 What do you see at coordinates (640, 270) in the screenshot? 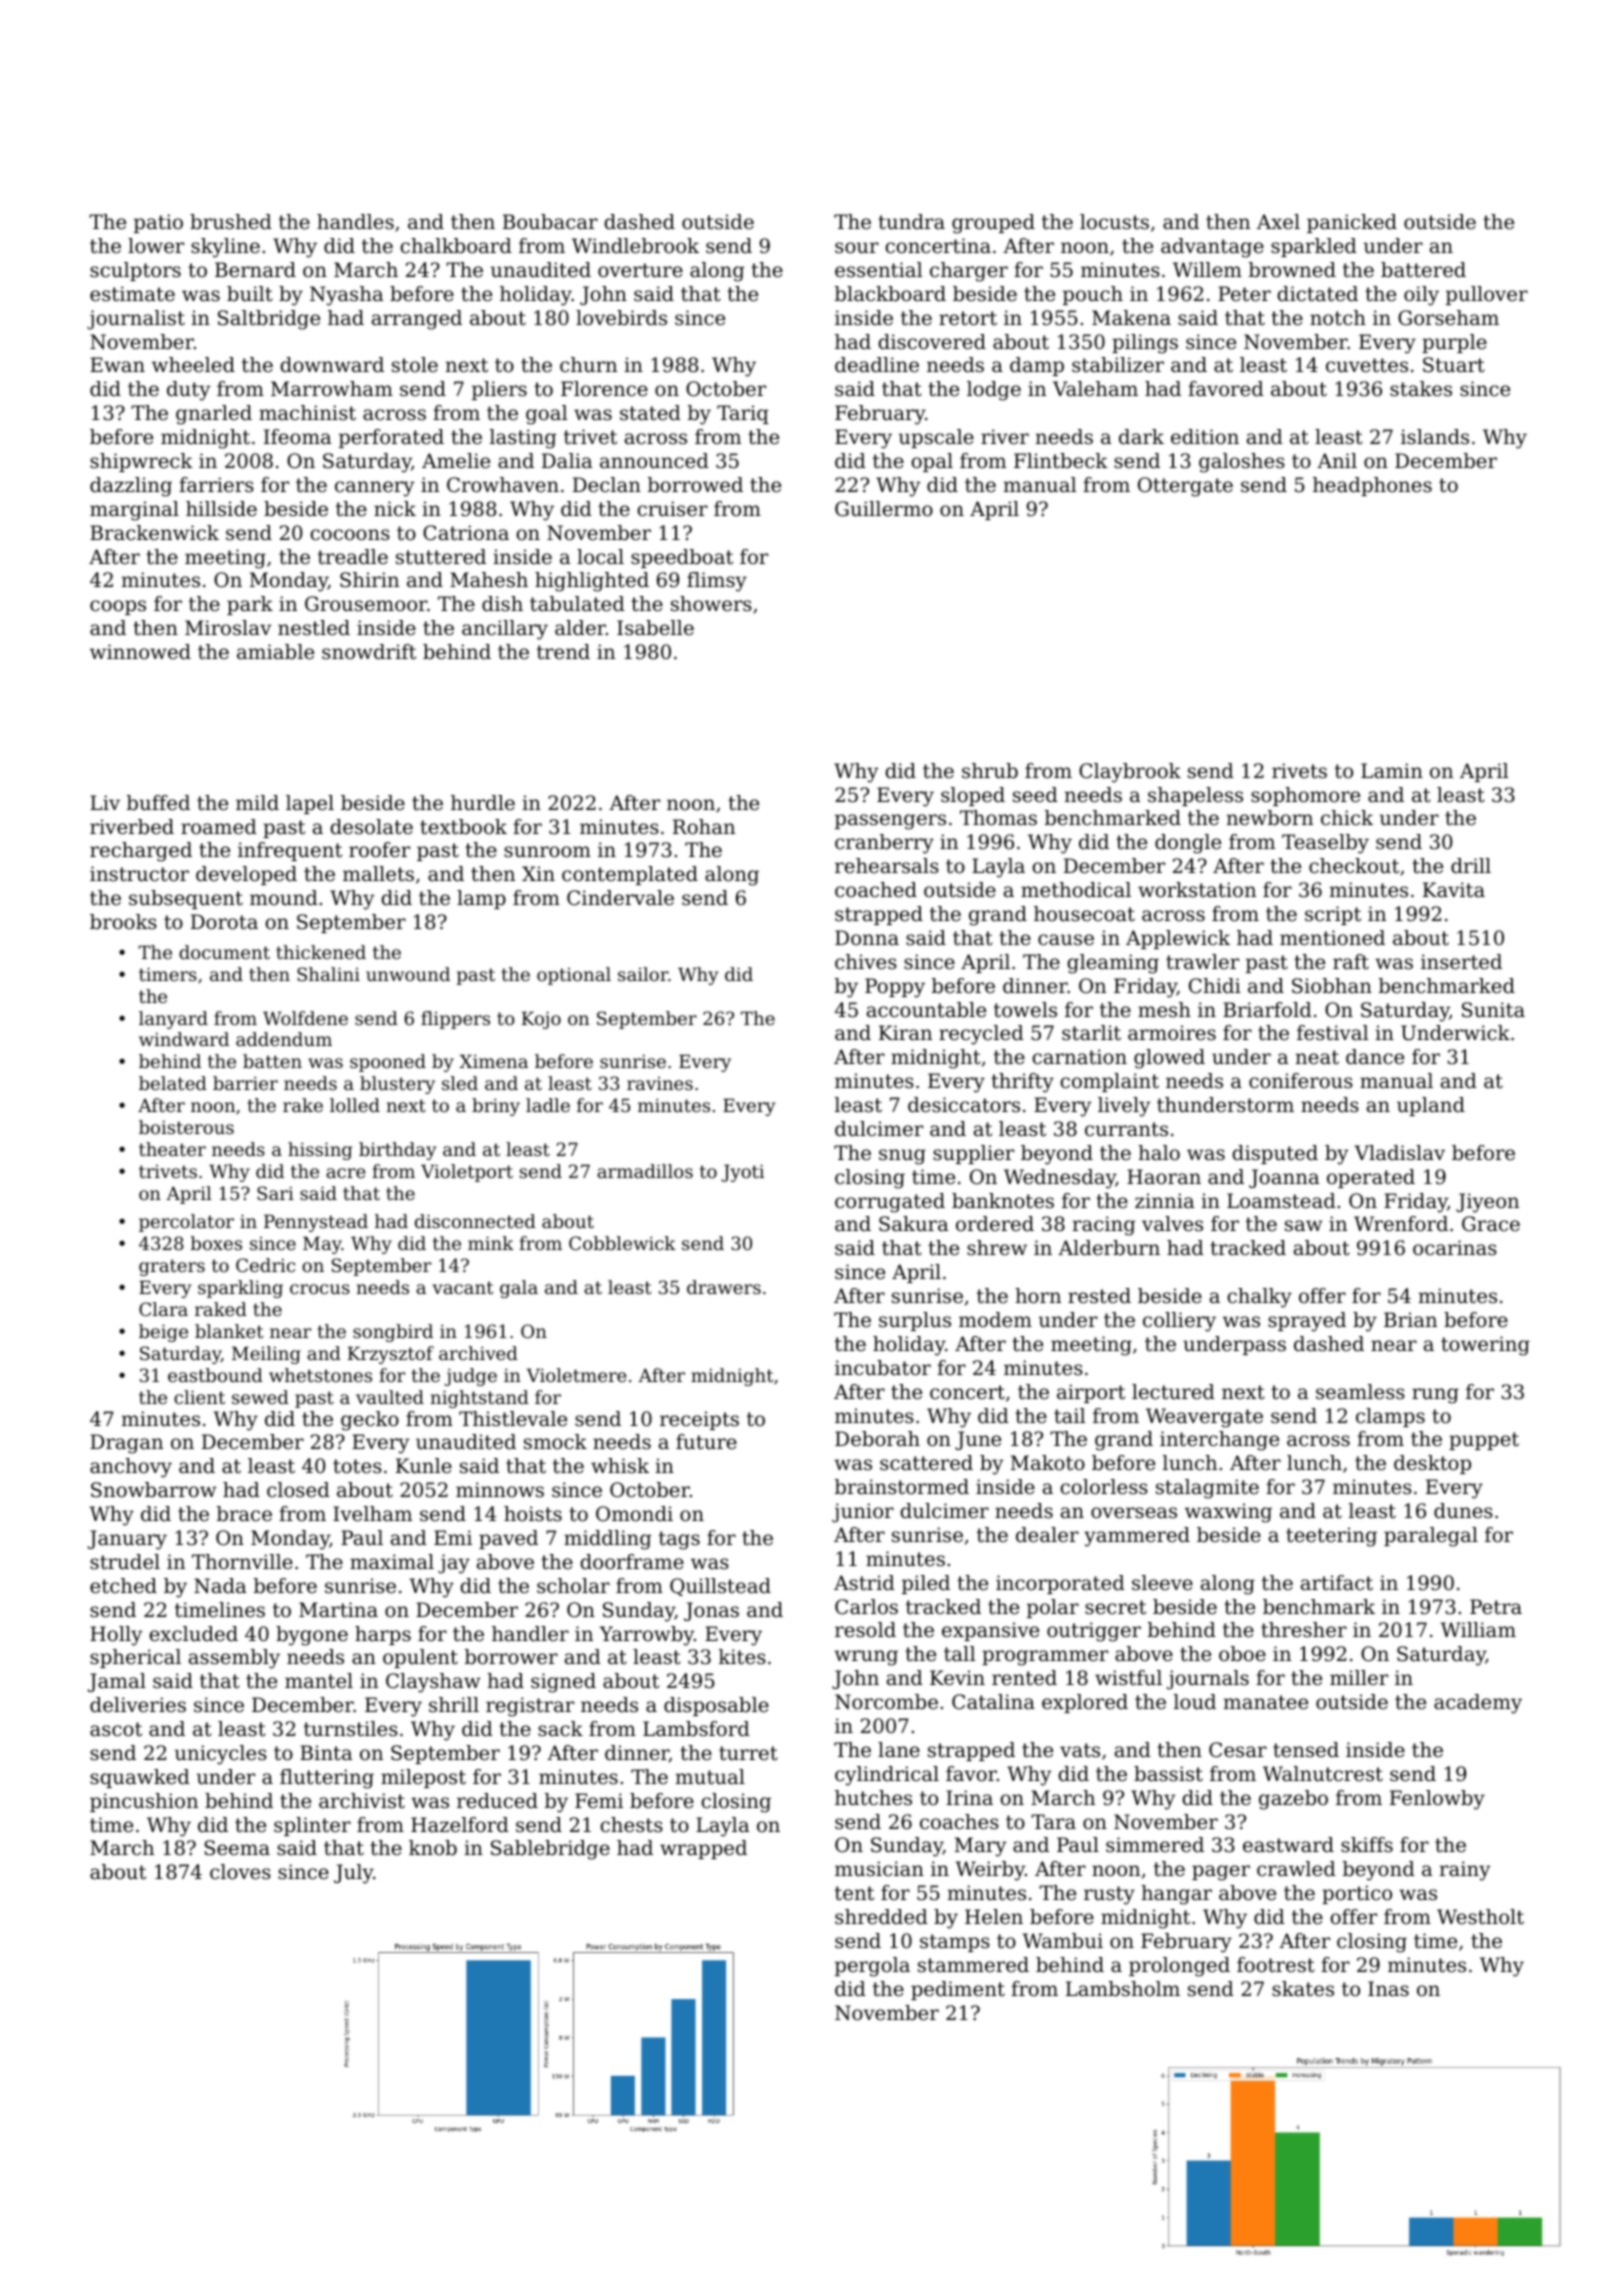
I see `overture` at bounding box center [640, 270].
